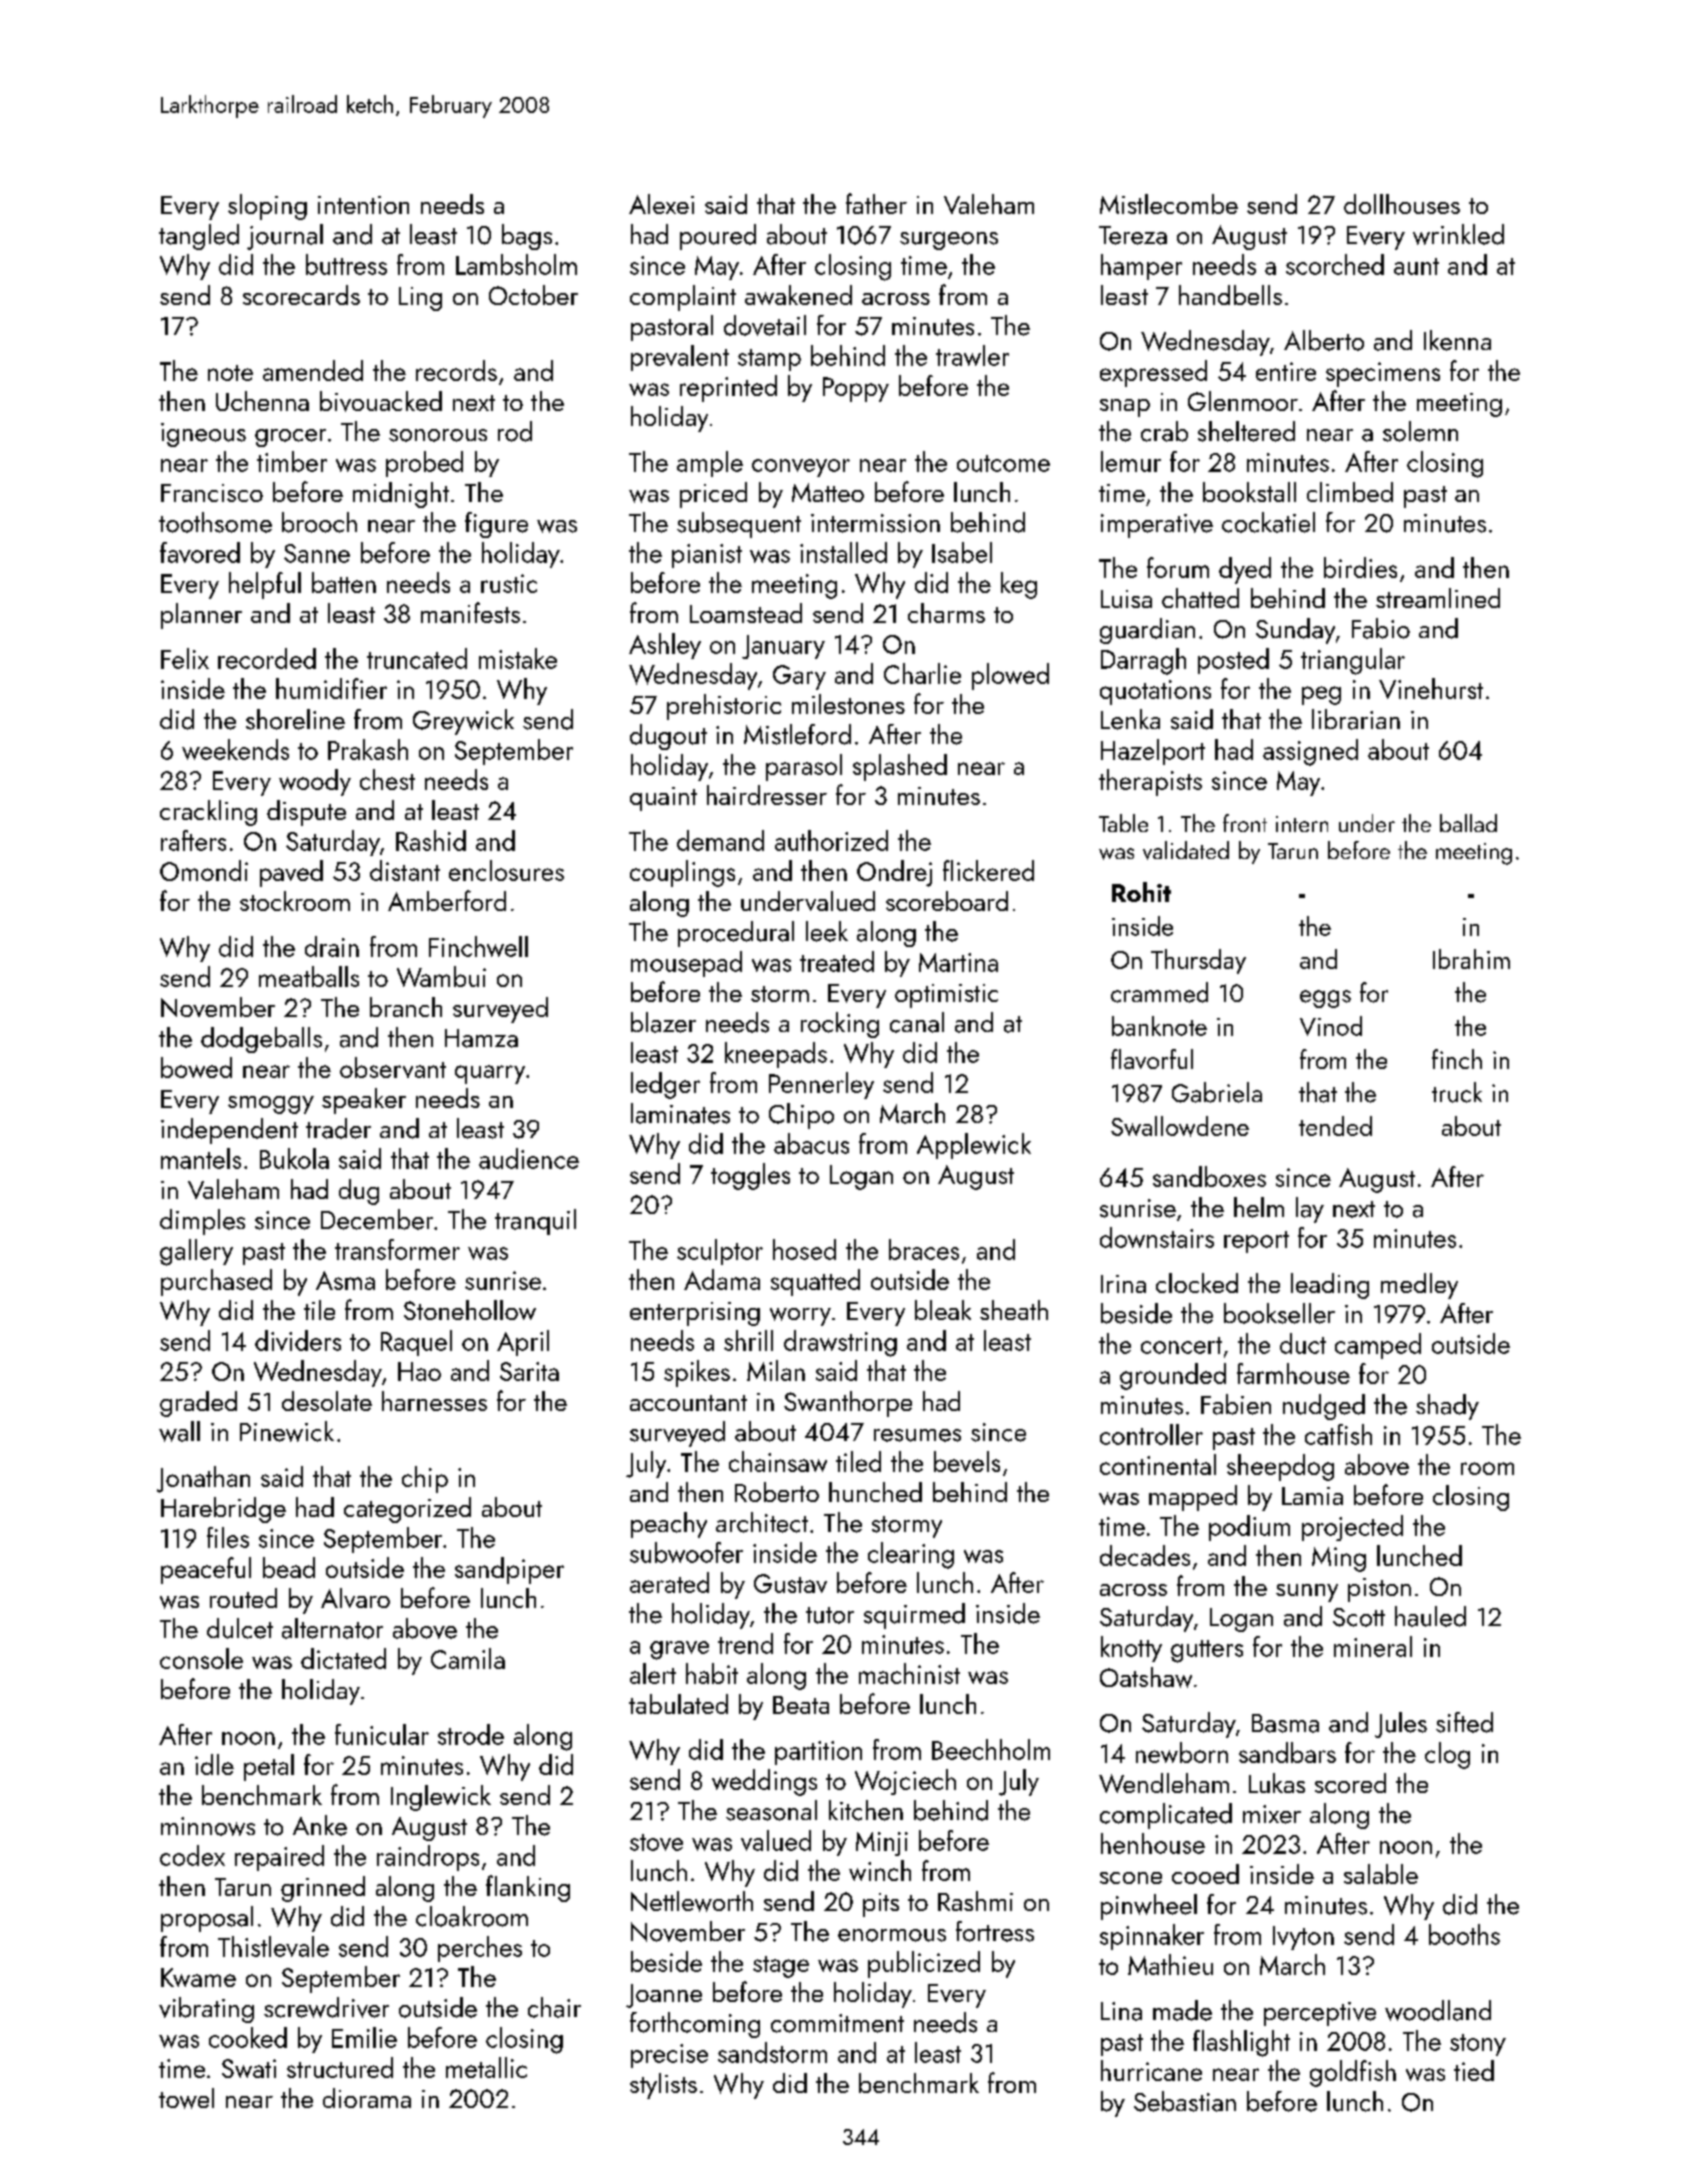 Image resolution: width=1683 pixels, height=2178 pixels. Describe the element at coordinates (203, 1479) in the image. I see `Jonathan` at that location.
